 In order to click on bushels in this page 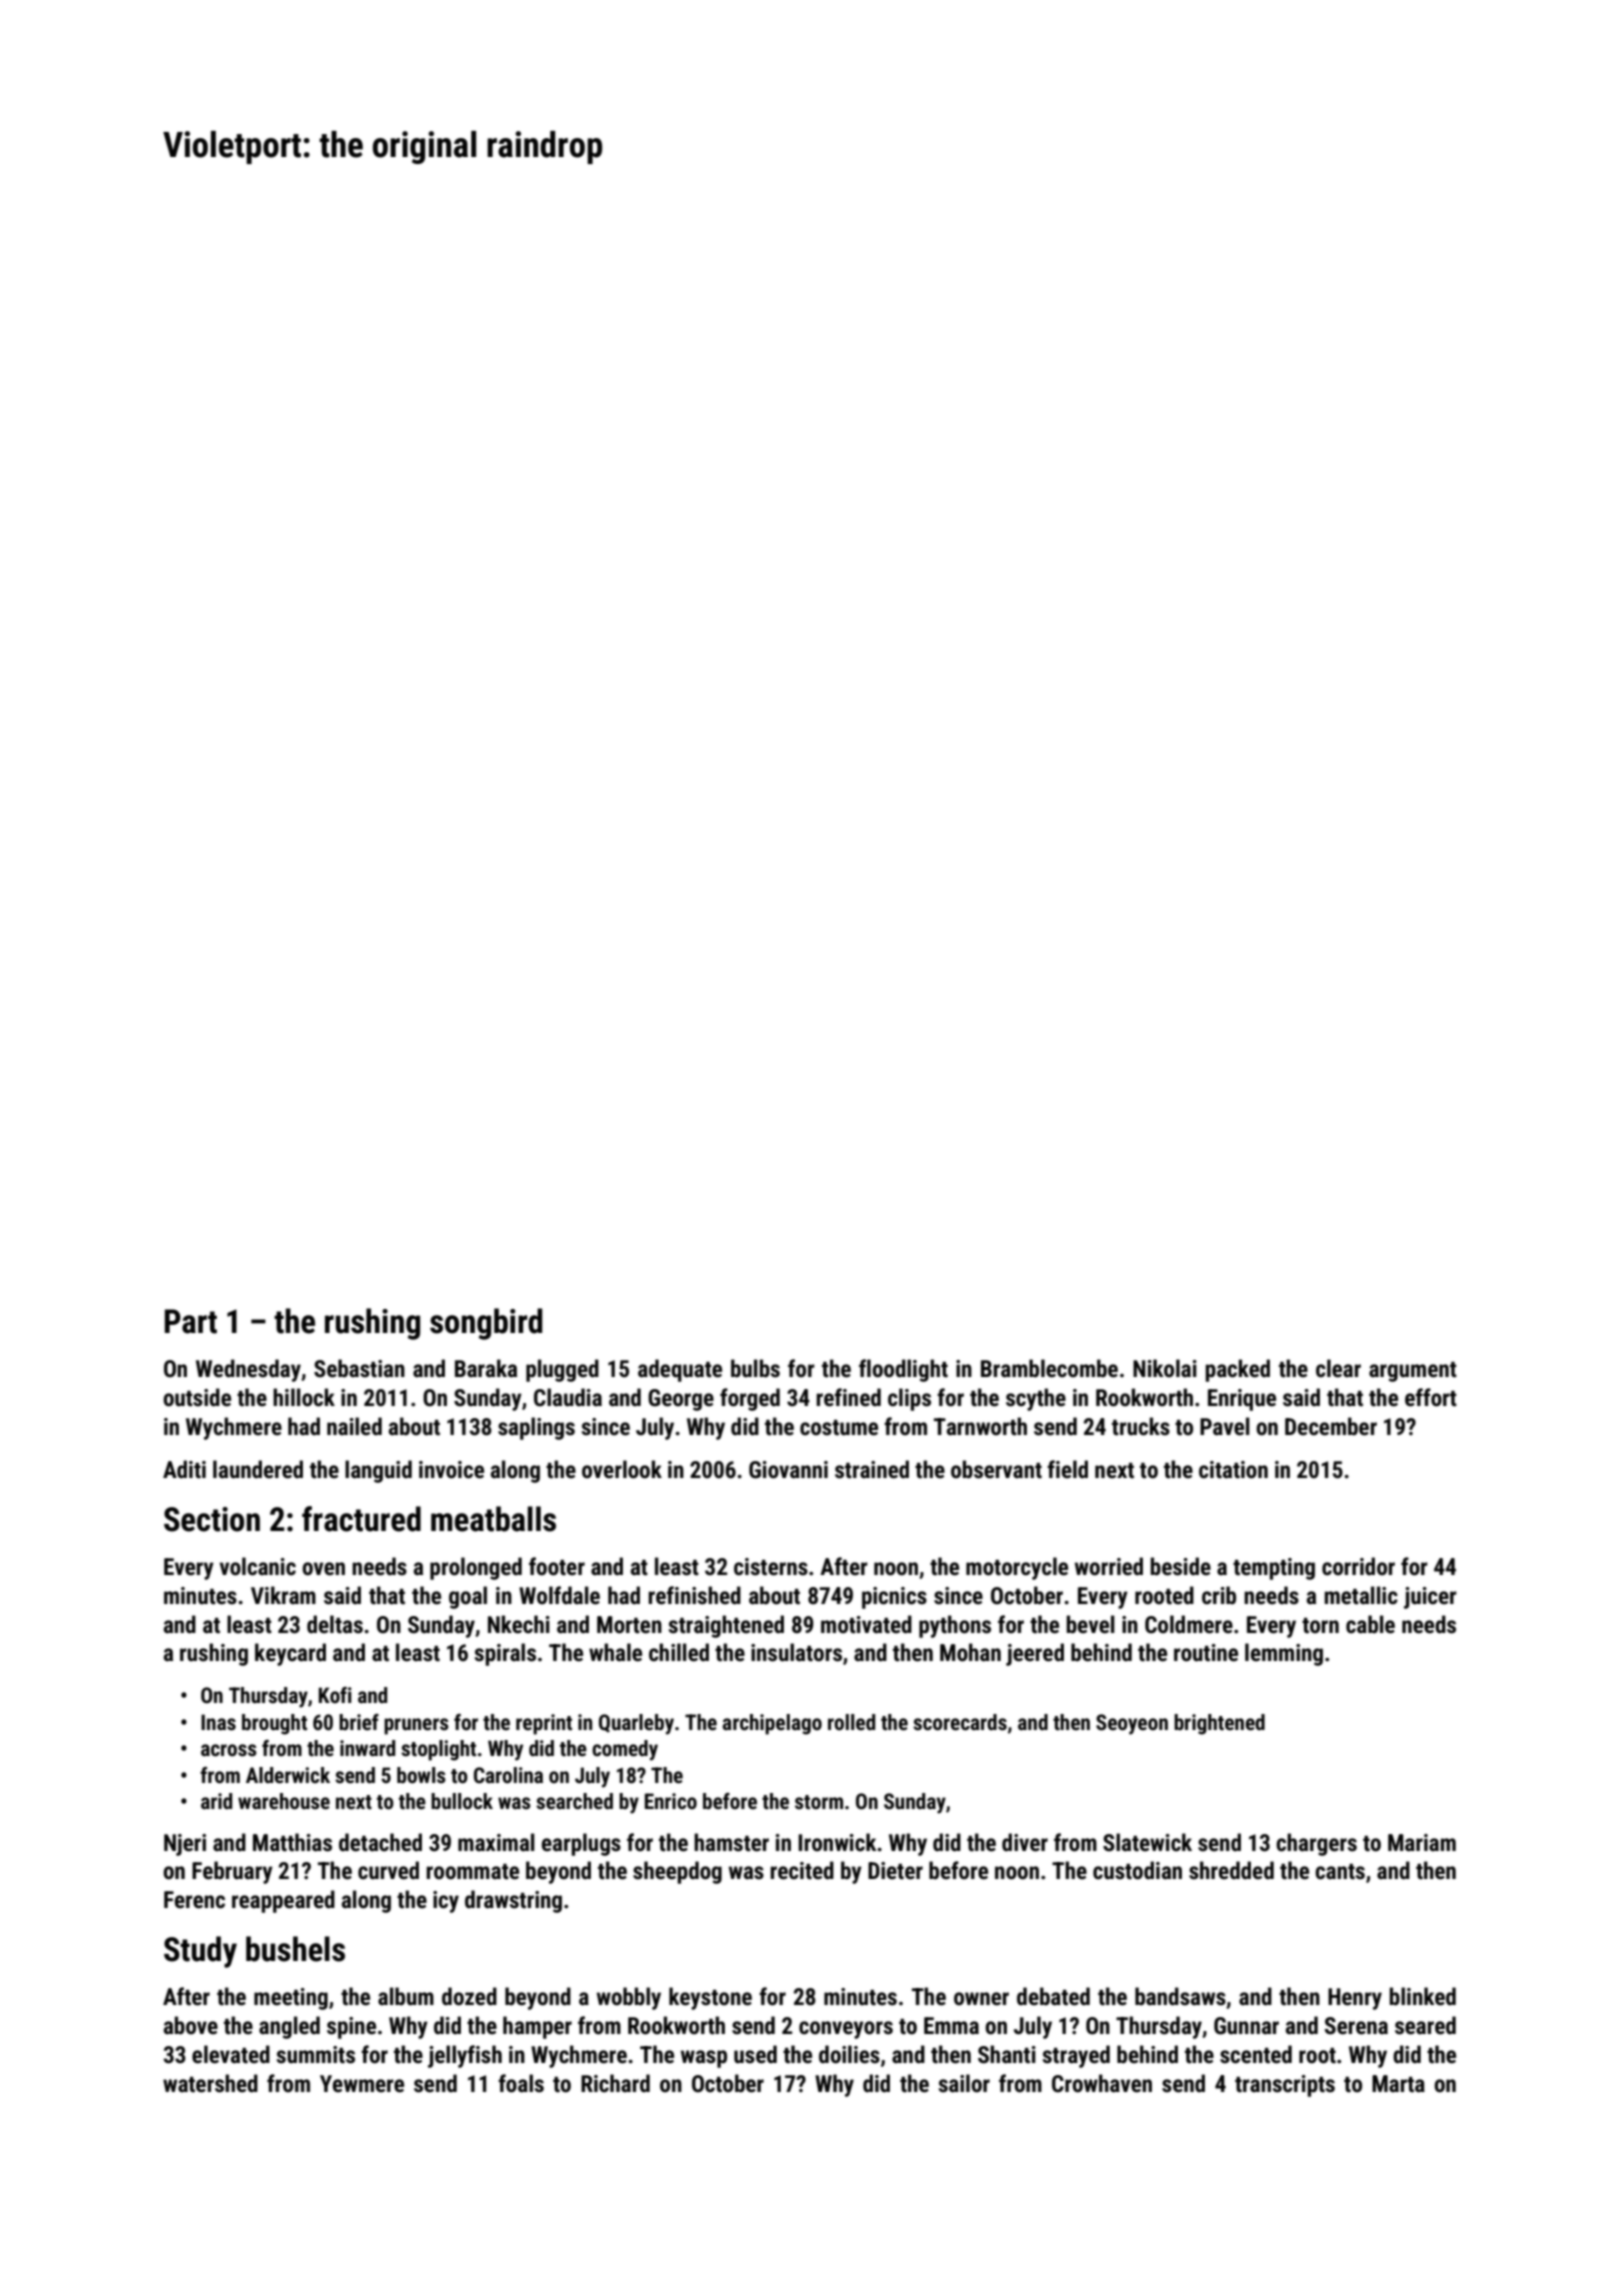, I will do `click(295, 1949)`.
